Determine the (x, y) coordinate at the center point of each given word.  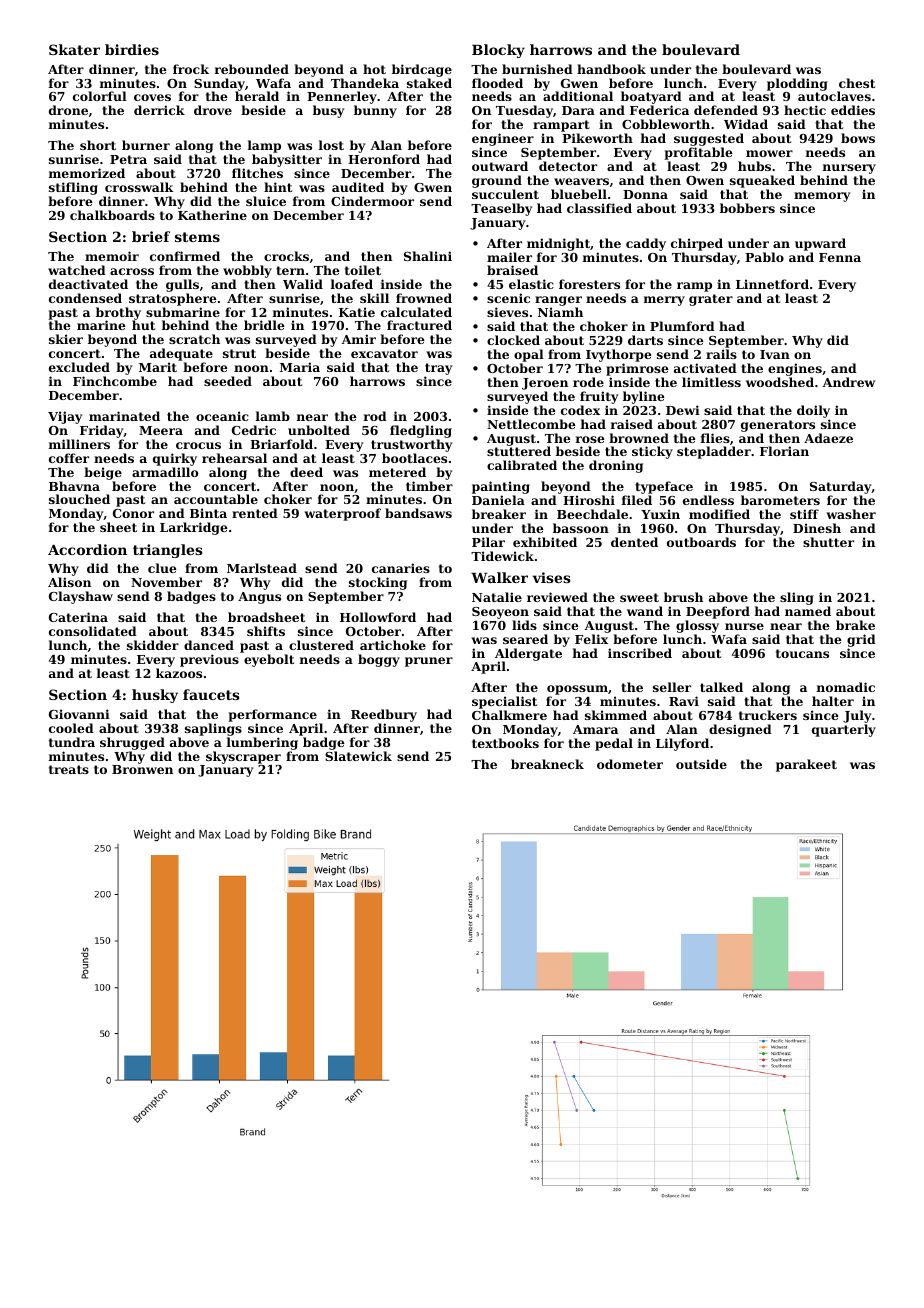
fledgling (421, 431)
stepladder (714, 452)
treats (69, 769)
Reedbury (384, 715)
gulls (182, 285)
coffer (69, 458)
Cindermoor (372, 201)
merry (664, 301)
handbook (611, 69)
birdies (132, 49)
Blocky (498, 51)
